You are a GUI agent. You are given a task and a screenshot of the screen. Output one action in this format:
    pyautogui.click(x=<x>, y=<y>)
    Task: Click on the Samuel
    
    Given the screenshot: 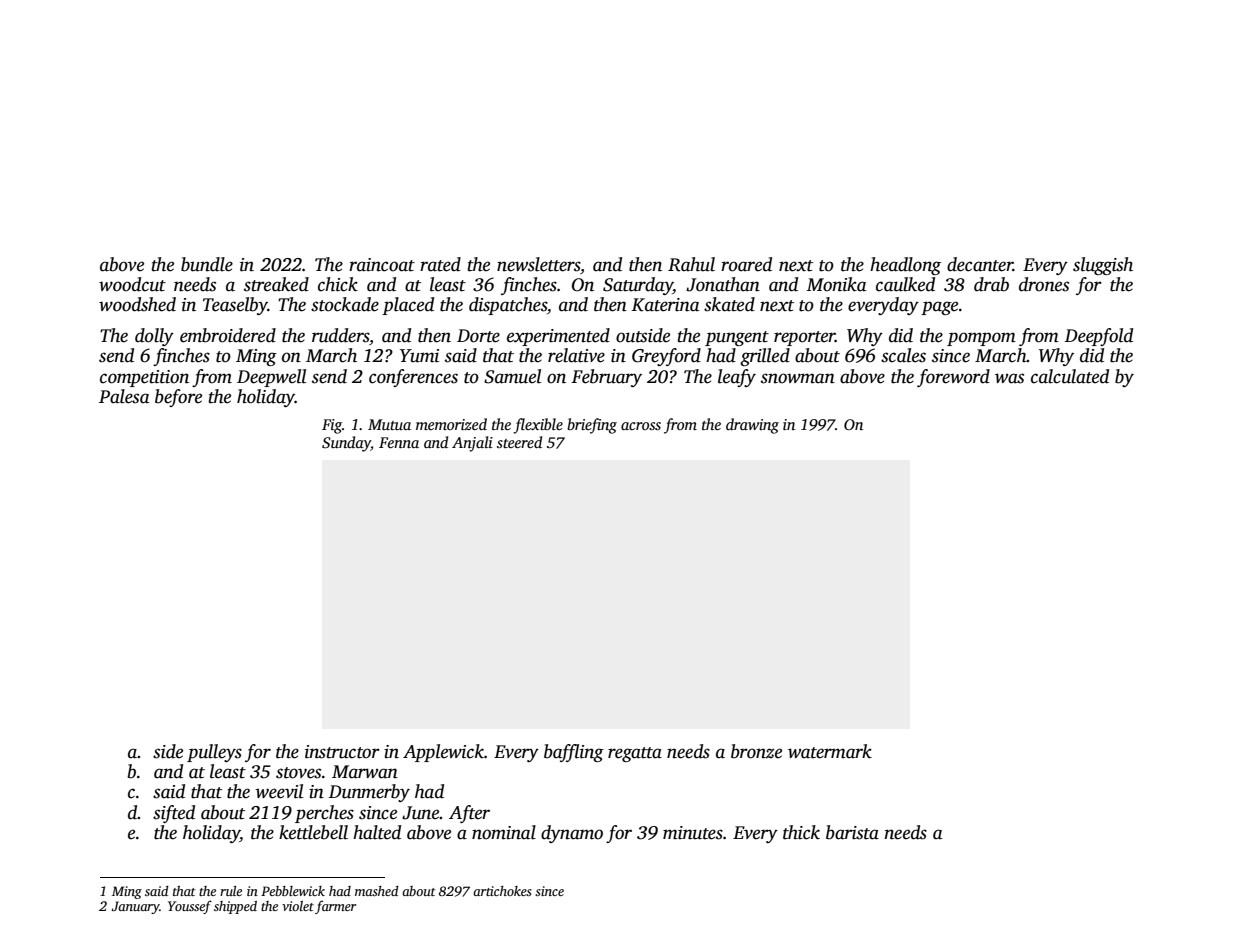 What is the action you would take?
    pyautogui.click(x=512, y=376)
